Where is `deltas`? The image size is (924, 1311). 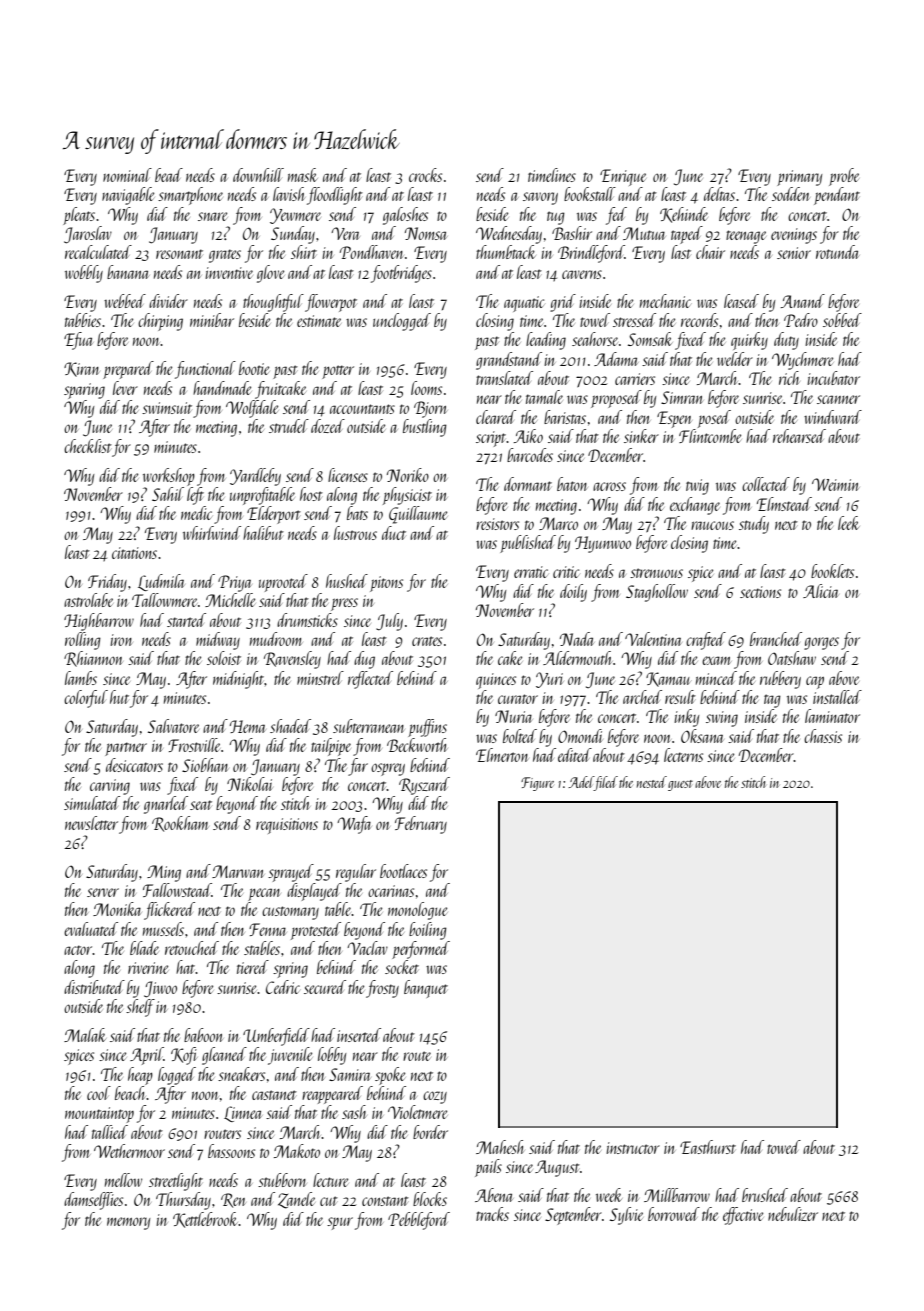 deltas is located at coordinates (719, 194).
